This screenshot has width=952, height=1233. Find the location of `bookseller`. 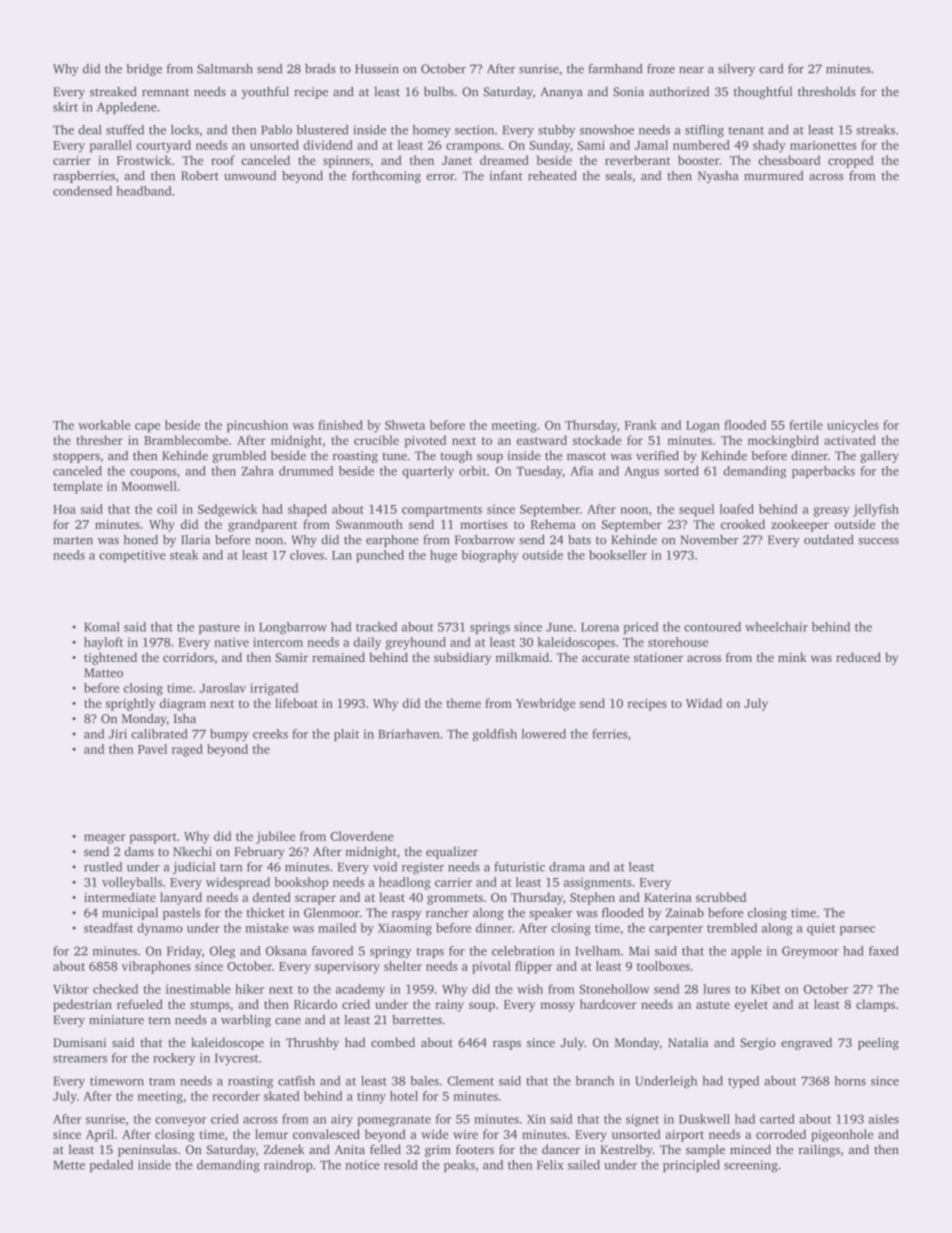

bookseller is located at coordinates (618, 555).
